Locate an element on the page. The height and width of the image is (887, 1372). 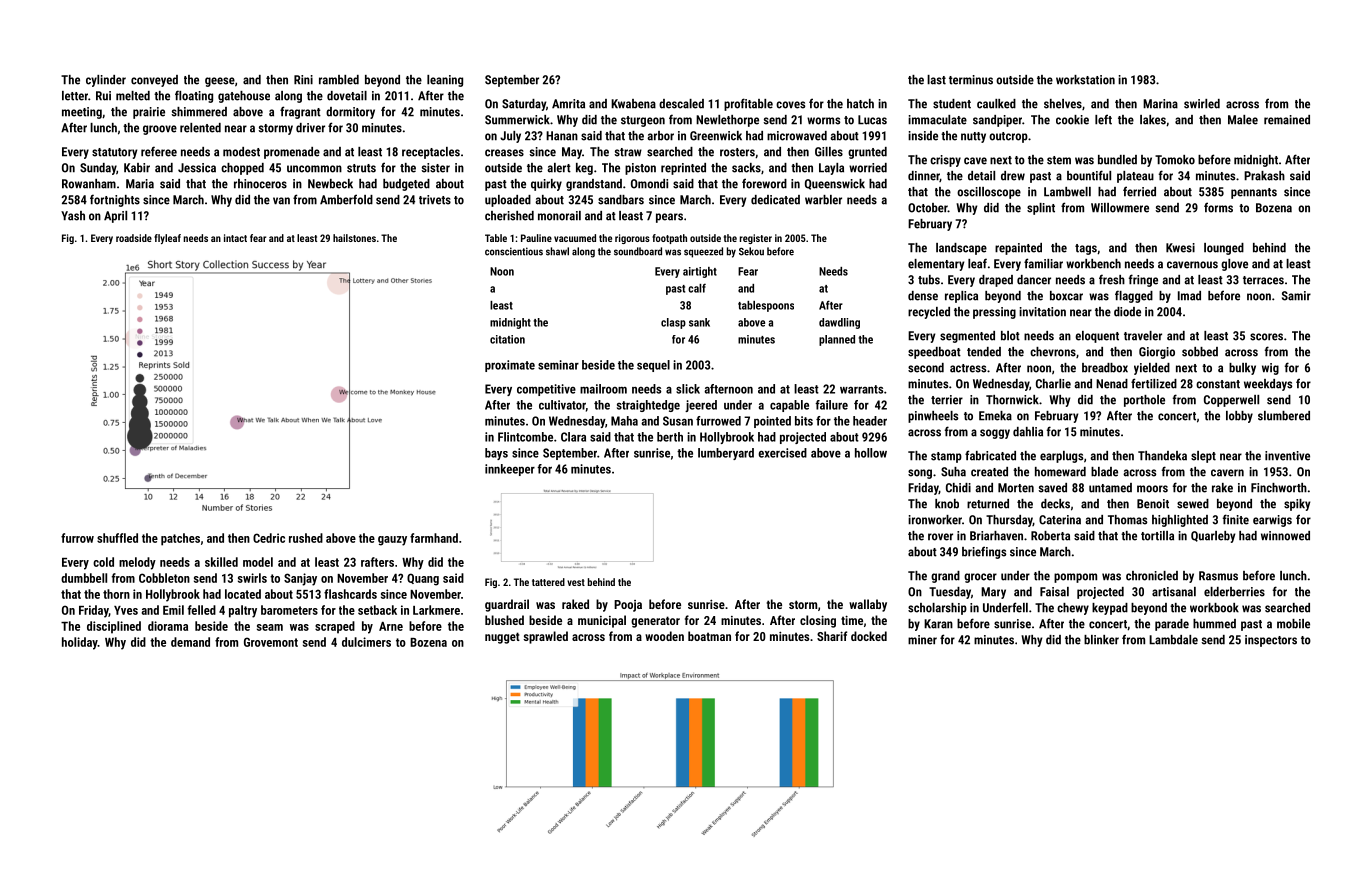
rambled is located at coordinates (339, 80).
